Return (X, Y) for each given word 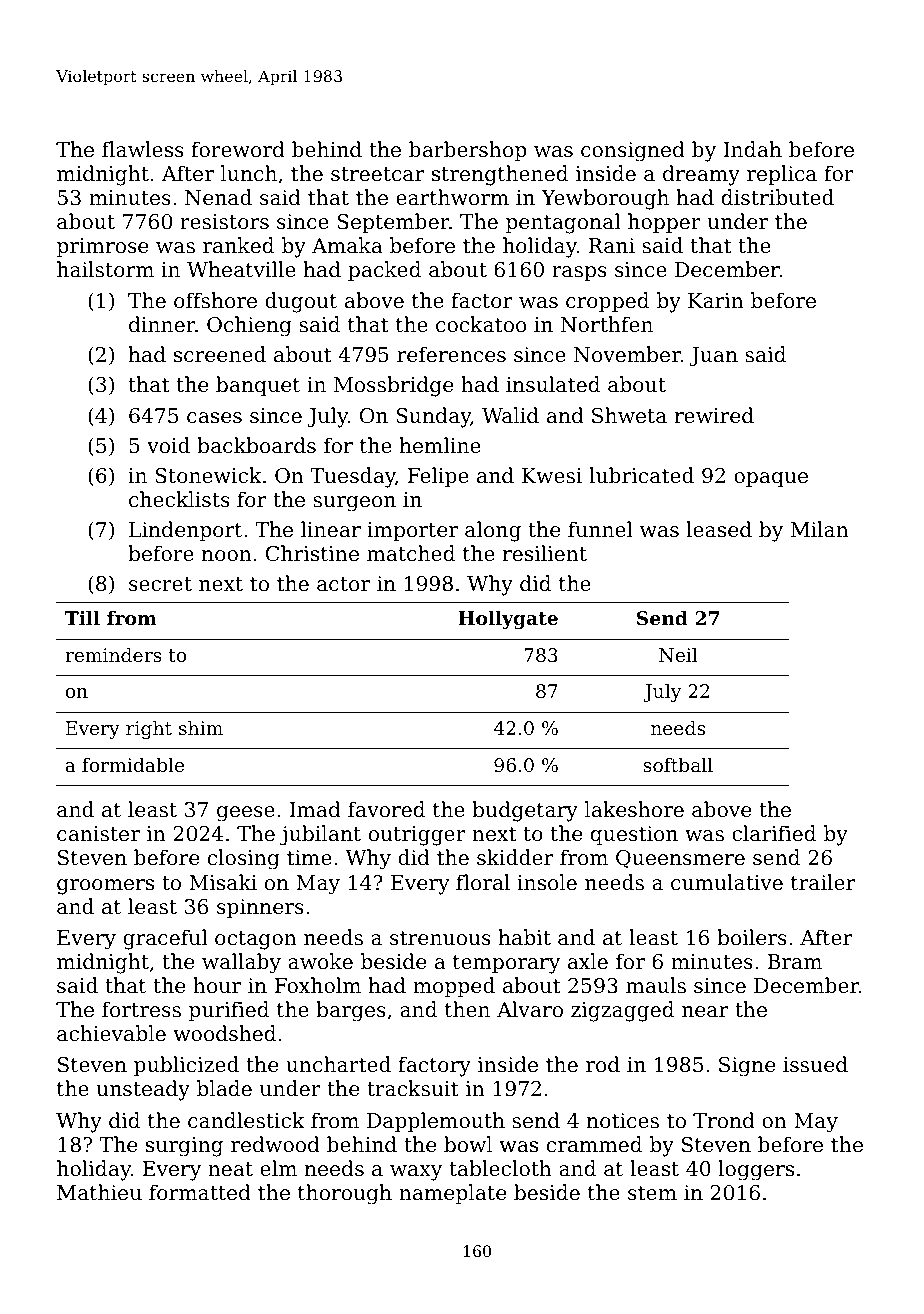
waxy (416, 1173)
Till (82, 617)
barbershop (467, 151)
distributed (778, 197)
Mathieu (99, 1192)
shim (201, 727)
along (493, 531)
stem (652, 1193)
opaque (771, 479)
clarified (774, 833)
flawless (143, 149)
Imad (315, 809)
